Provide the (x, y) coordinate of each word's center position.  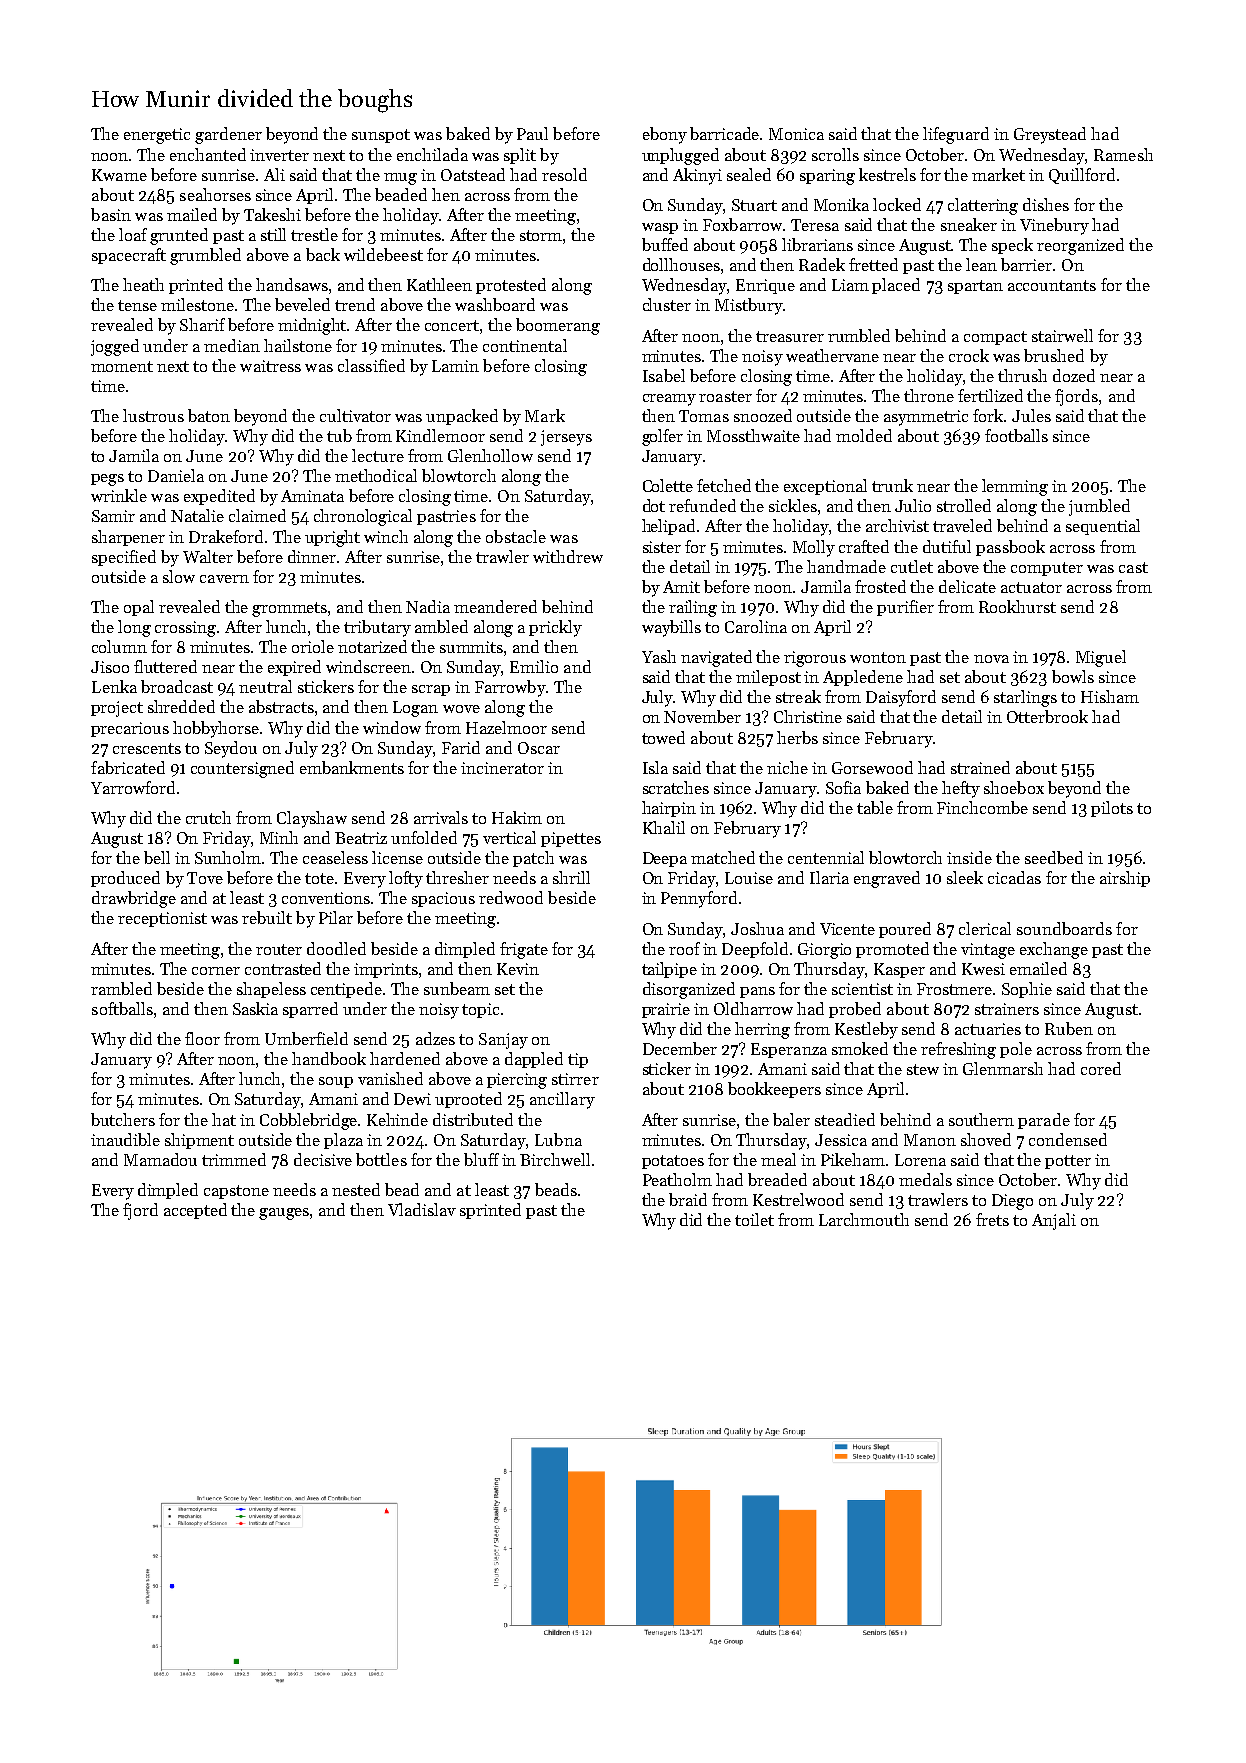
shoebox (1014, 787)
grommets (290, 609)
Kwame (119, 175)
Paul (532, 133)
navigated (716, 658)
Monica (796, 134)
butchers (123, 1119)
